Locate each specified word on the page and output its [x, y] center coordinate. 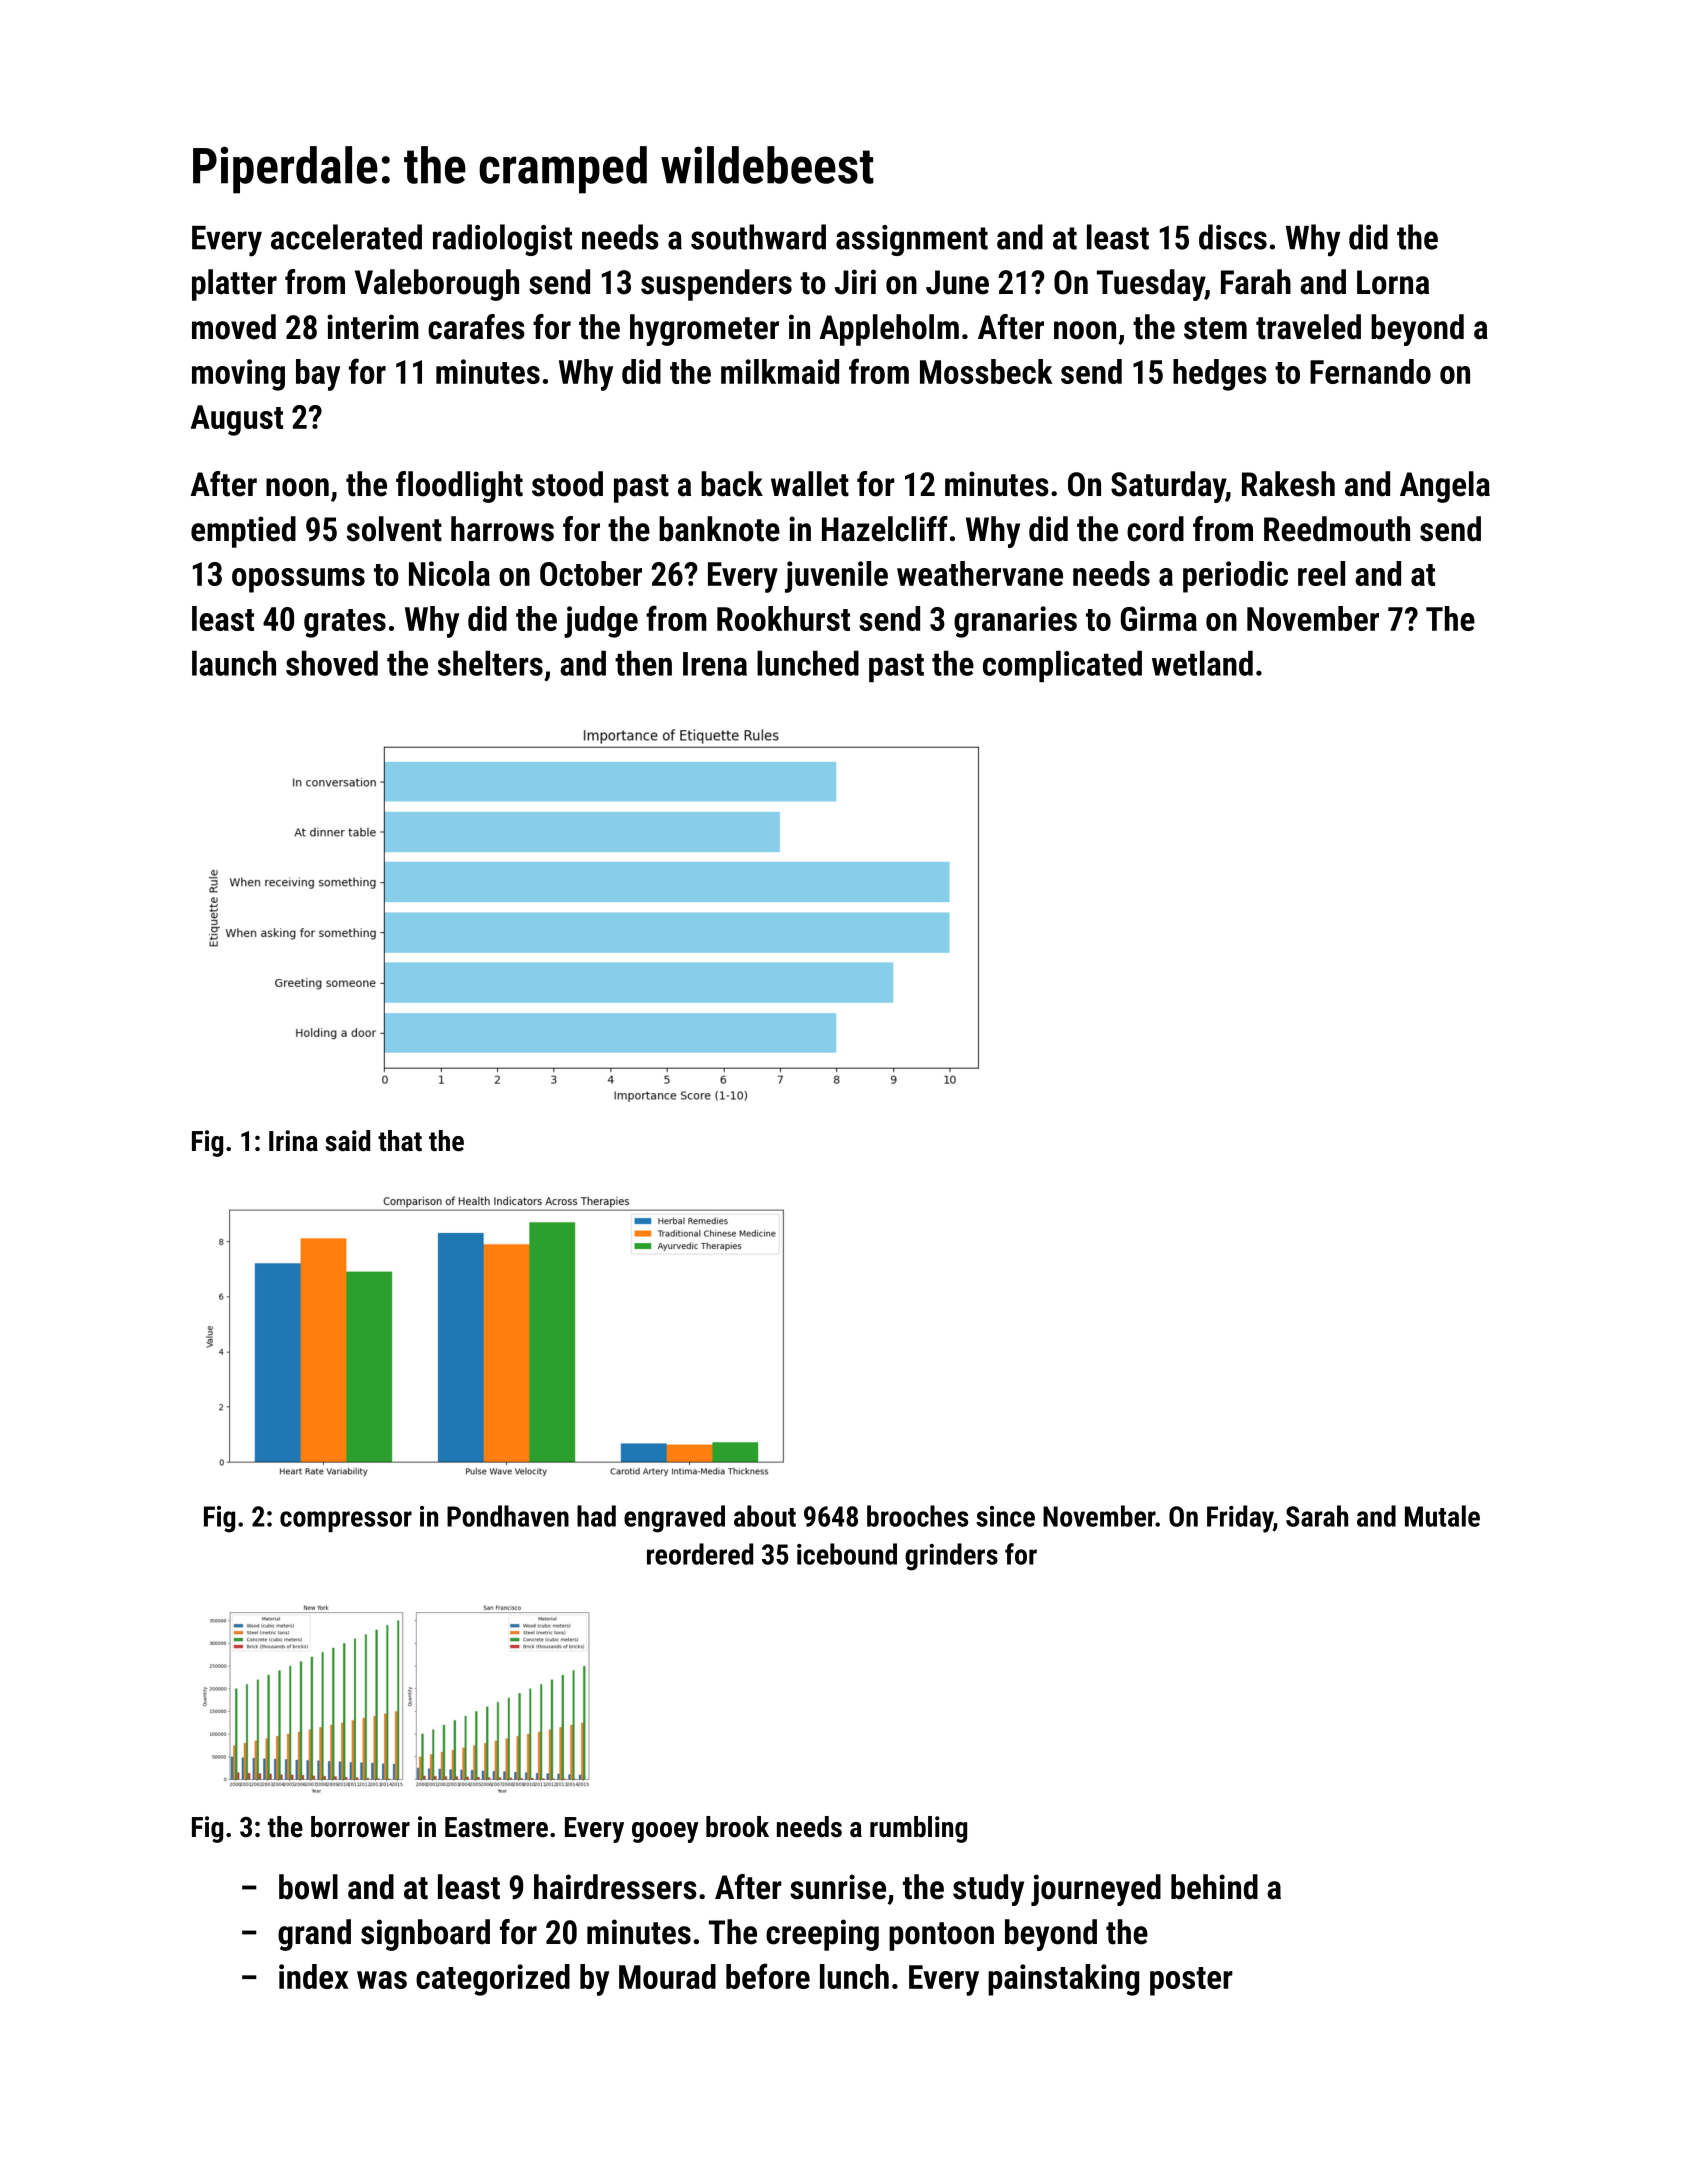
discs [1233, 237]
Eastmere [496, 1827]
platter [234, 285]
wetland [1202, 663]
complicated [1062, 666]
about [765, 1516]
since [1005, 1516]
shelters [490, 663]
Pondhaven [508, 1516]
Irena [715, 664]
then [643, 663]
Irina [293, 1141]
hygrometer [704, 330]
